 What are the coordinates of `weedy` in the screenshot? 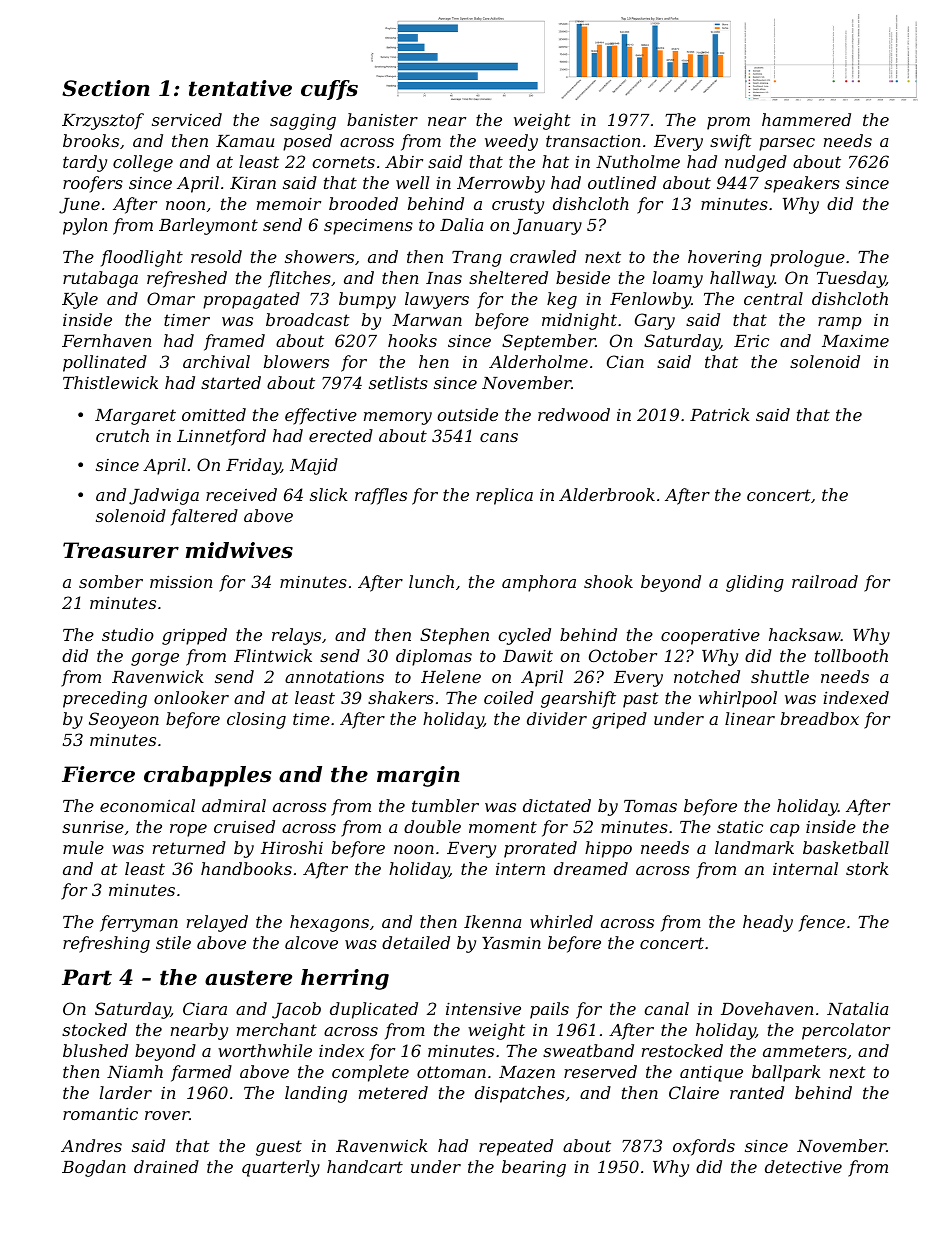 It's located at (511, 142).
